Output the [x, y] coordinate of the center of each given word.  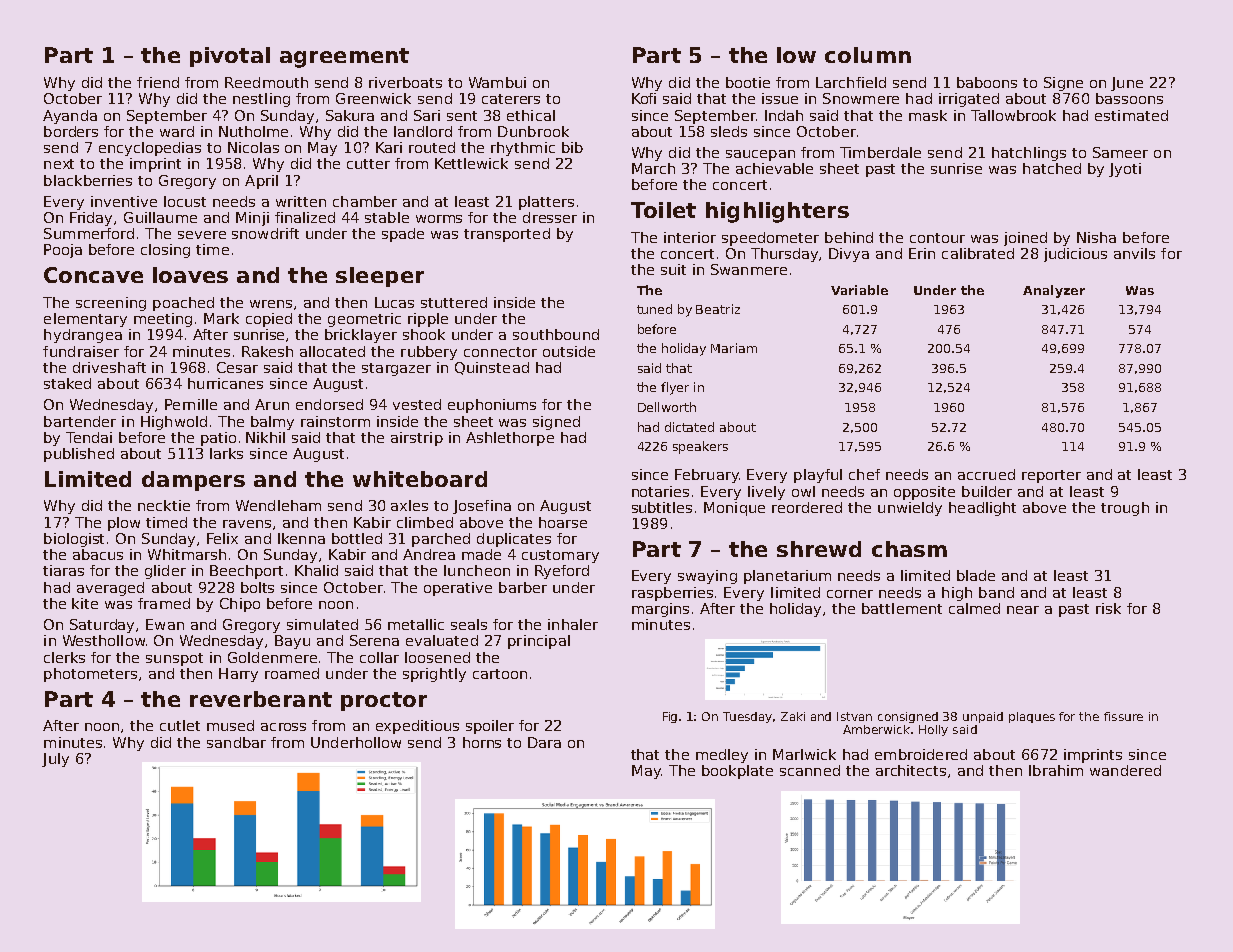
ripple [428, 320]
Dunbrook [533, 131]
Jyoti [1125, 170]
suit [673, 269]
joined [1025, 239]
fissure [1123, 716]
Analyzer [1054, 291]
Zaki [793, 716]
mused [230, 725]
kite [85, 603]
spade [403, 235]
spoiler [490, 727]
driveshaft [109, 367]
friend [158, 82]
